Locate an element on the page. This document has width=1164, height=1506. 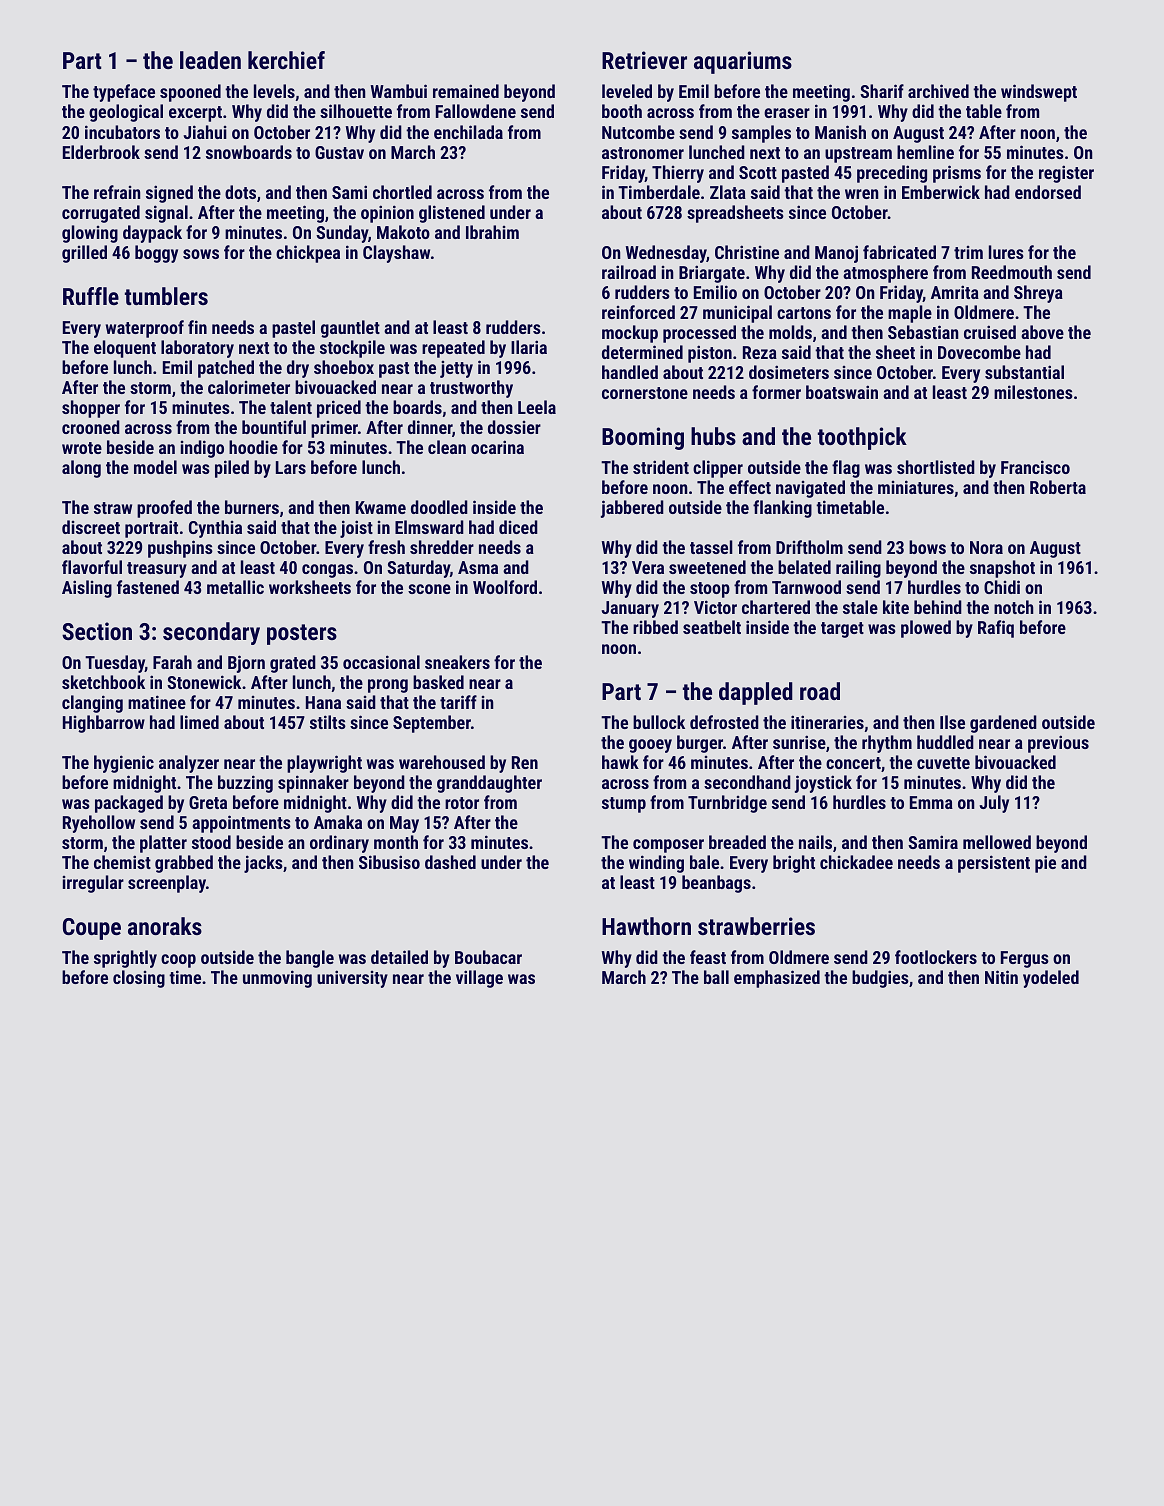
bangle is located at coordinates (310, 959).
